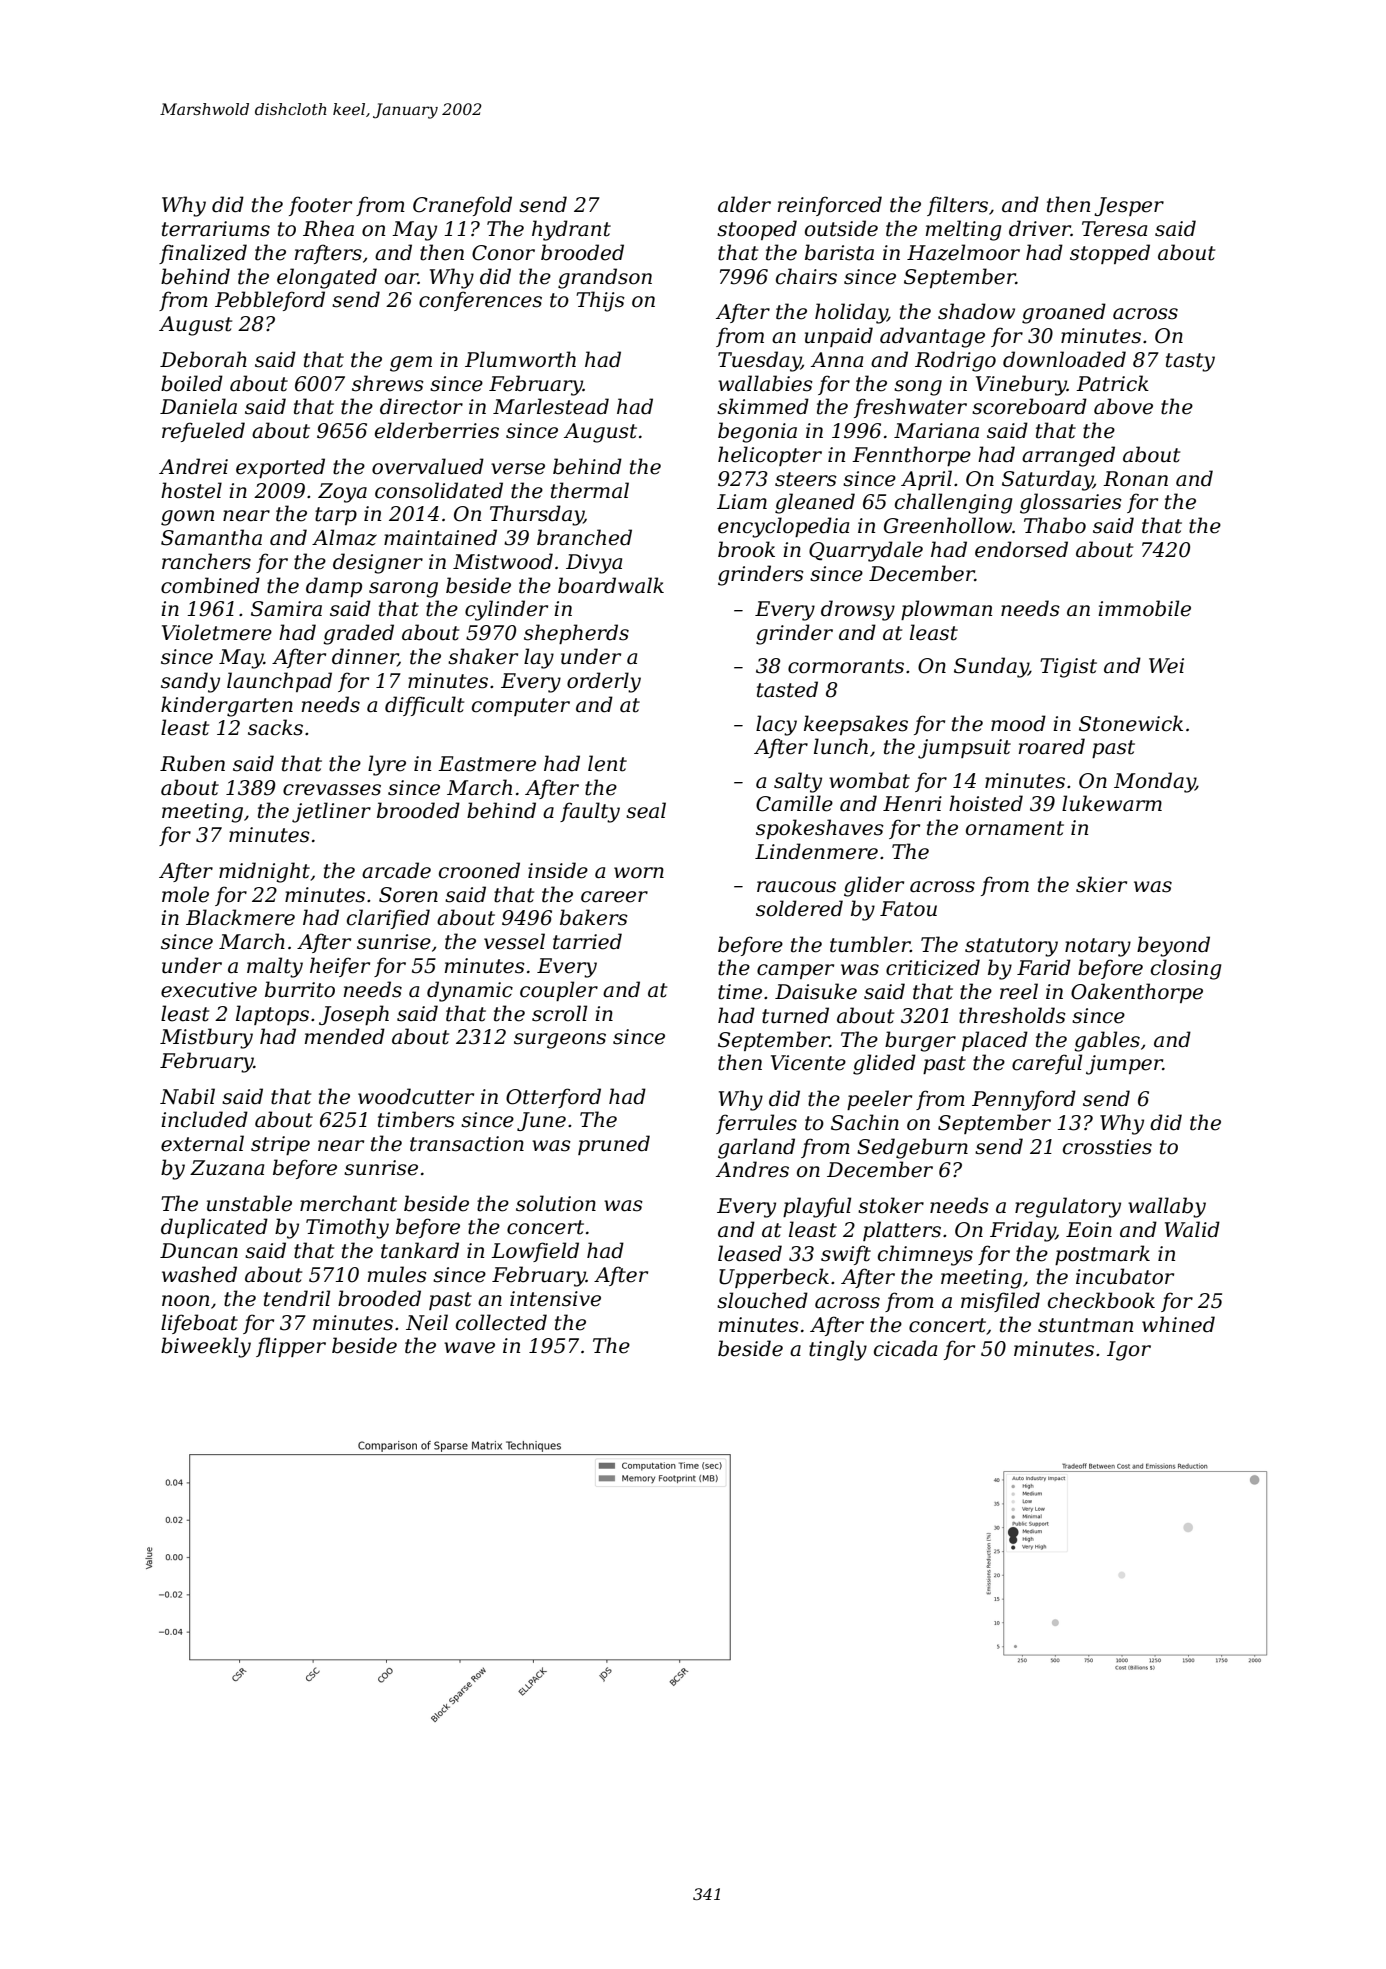 This screenshot has width=1386, height=1969. What do you see at coordinates (1129, 206) in the screenshot?
I see `Jesper` at bounding box center [1129, 206].
